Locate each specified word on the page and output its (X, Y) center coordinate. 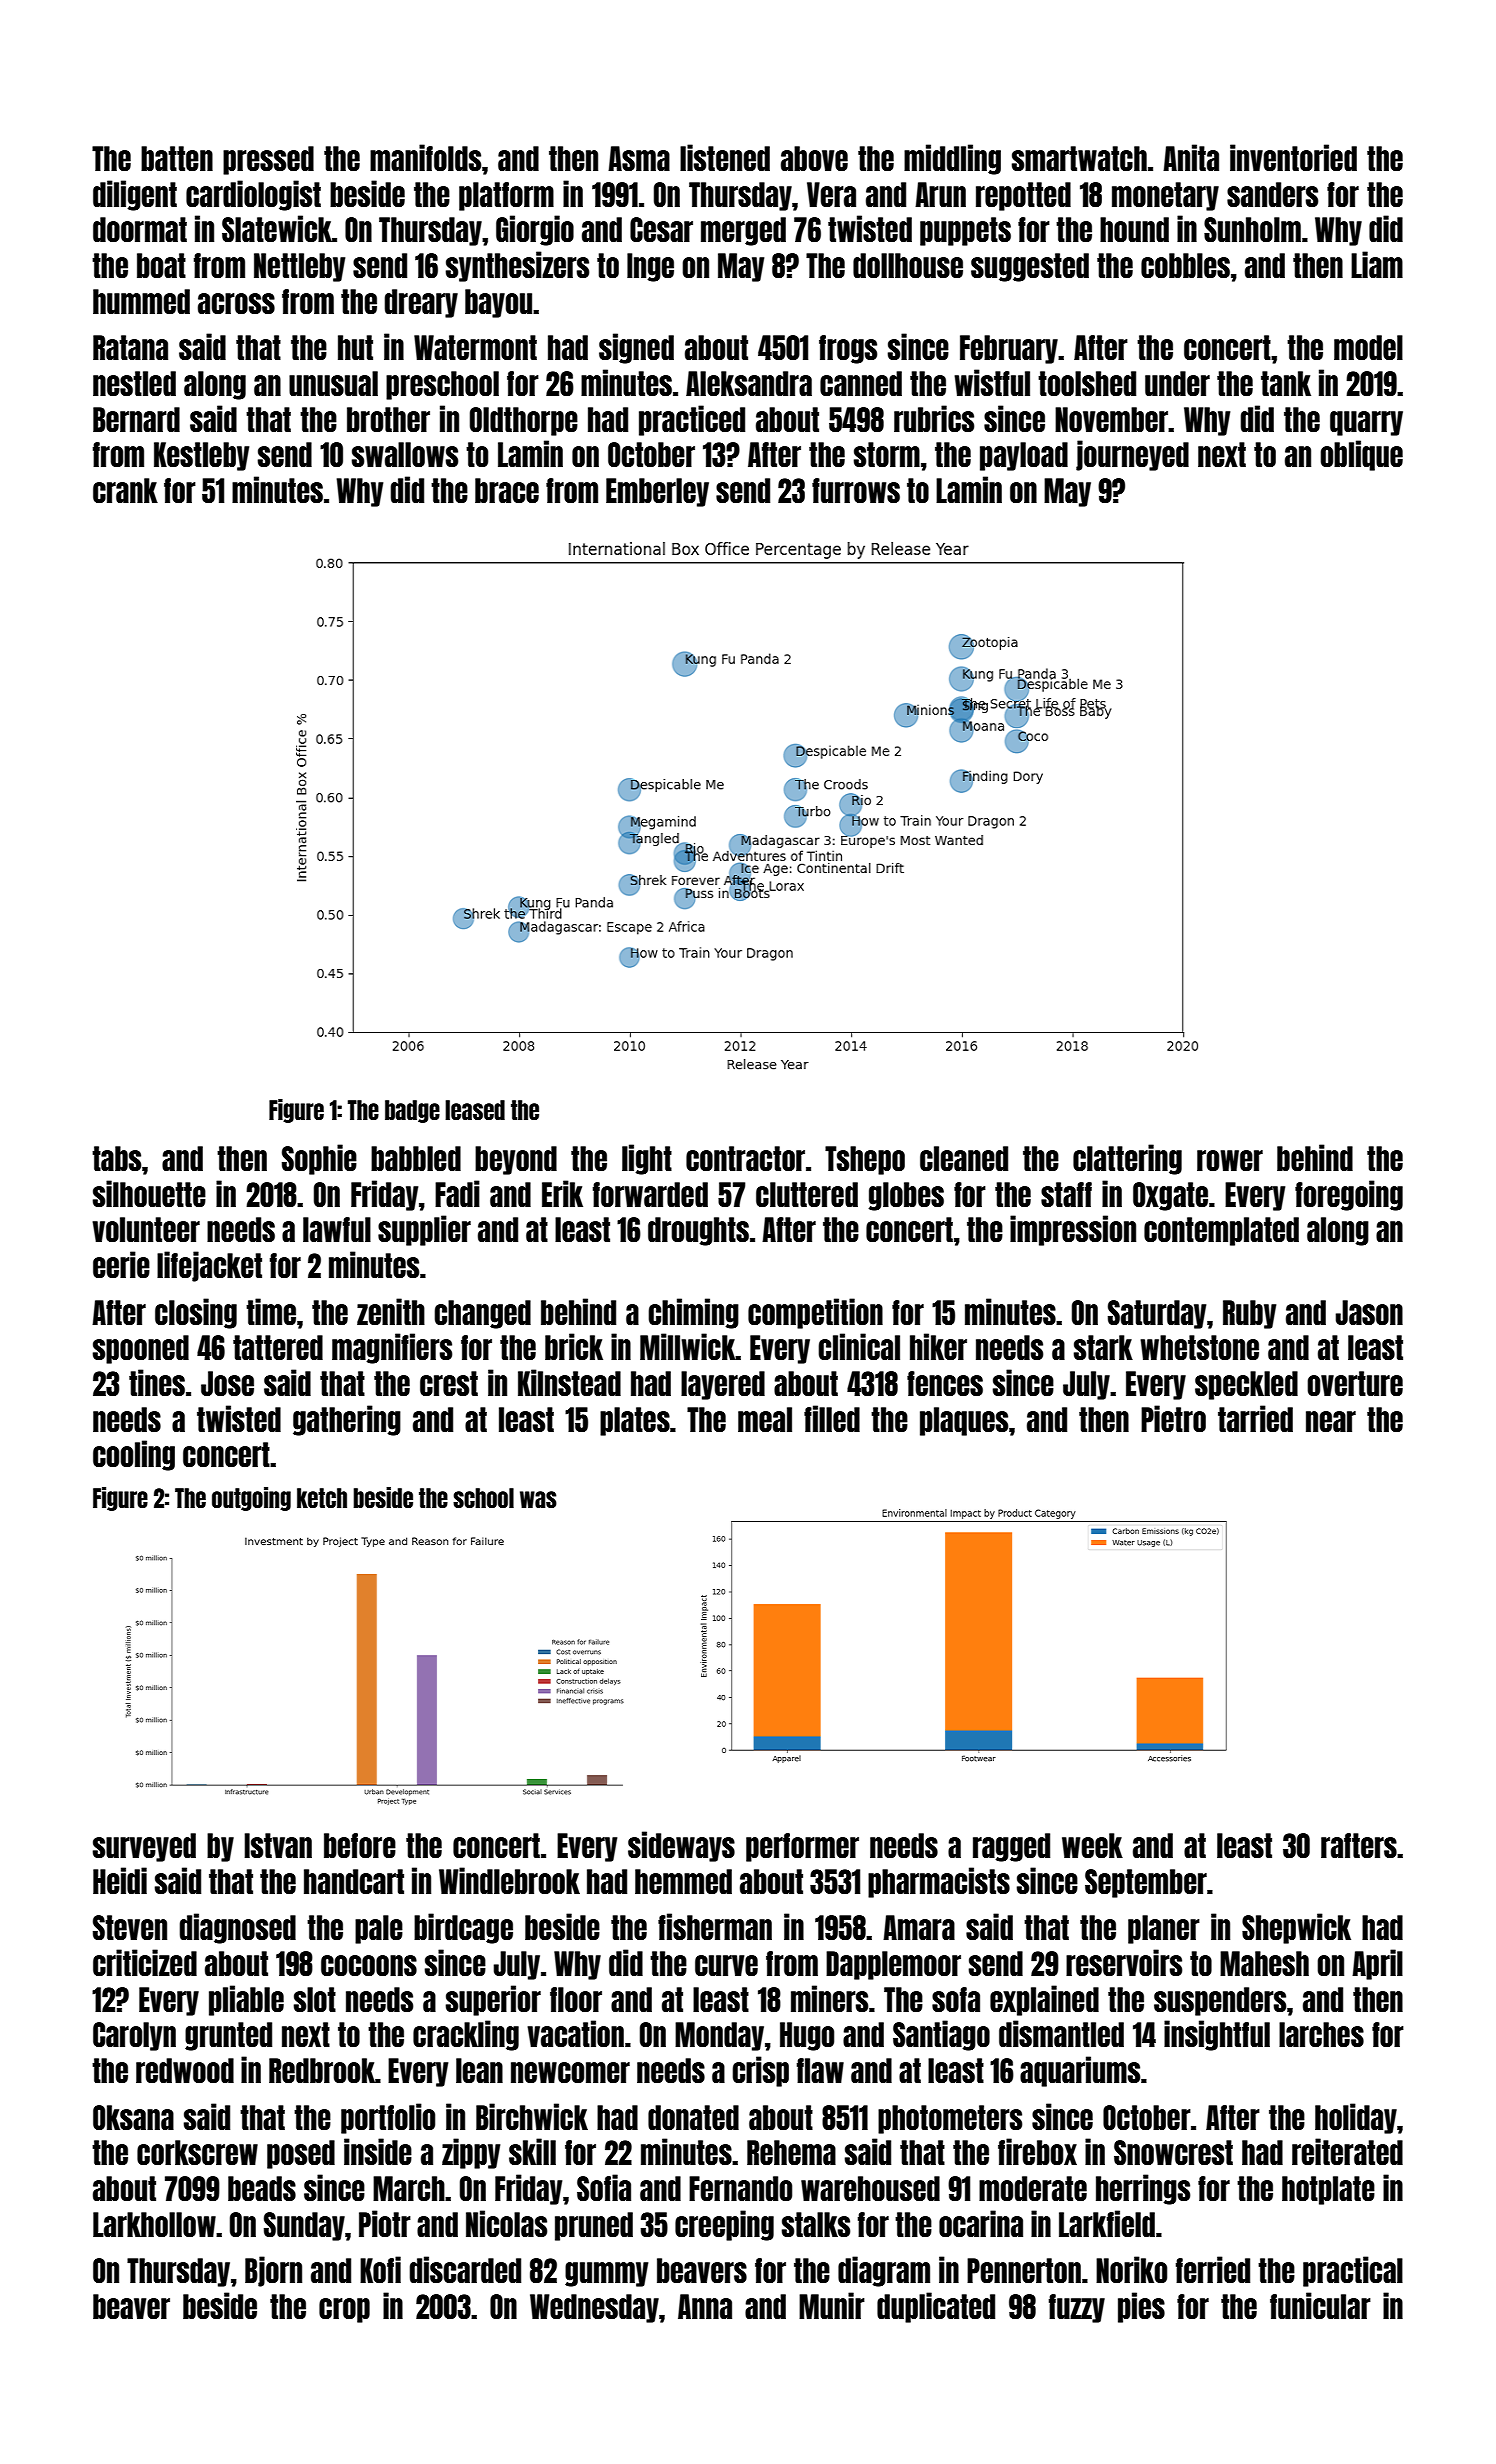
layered (723, 1385)
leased (475, 1110)
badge (412, 1111)
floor (576, 1999)
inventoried (1293, 157)
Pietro (1173, 1418)
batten (177, 158)
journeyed (1132, 455)
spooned (141, 1349)
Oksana (133, 2117)
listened (725, 157)
